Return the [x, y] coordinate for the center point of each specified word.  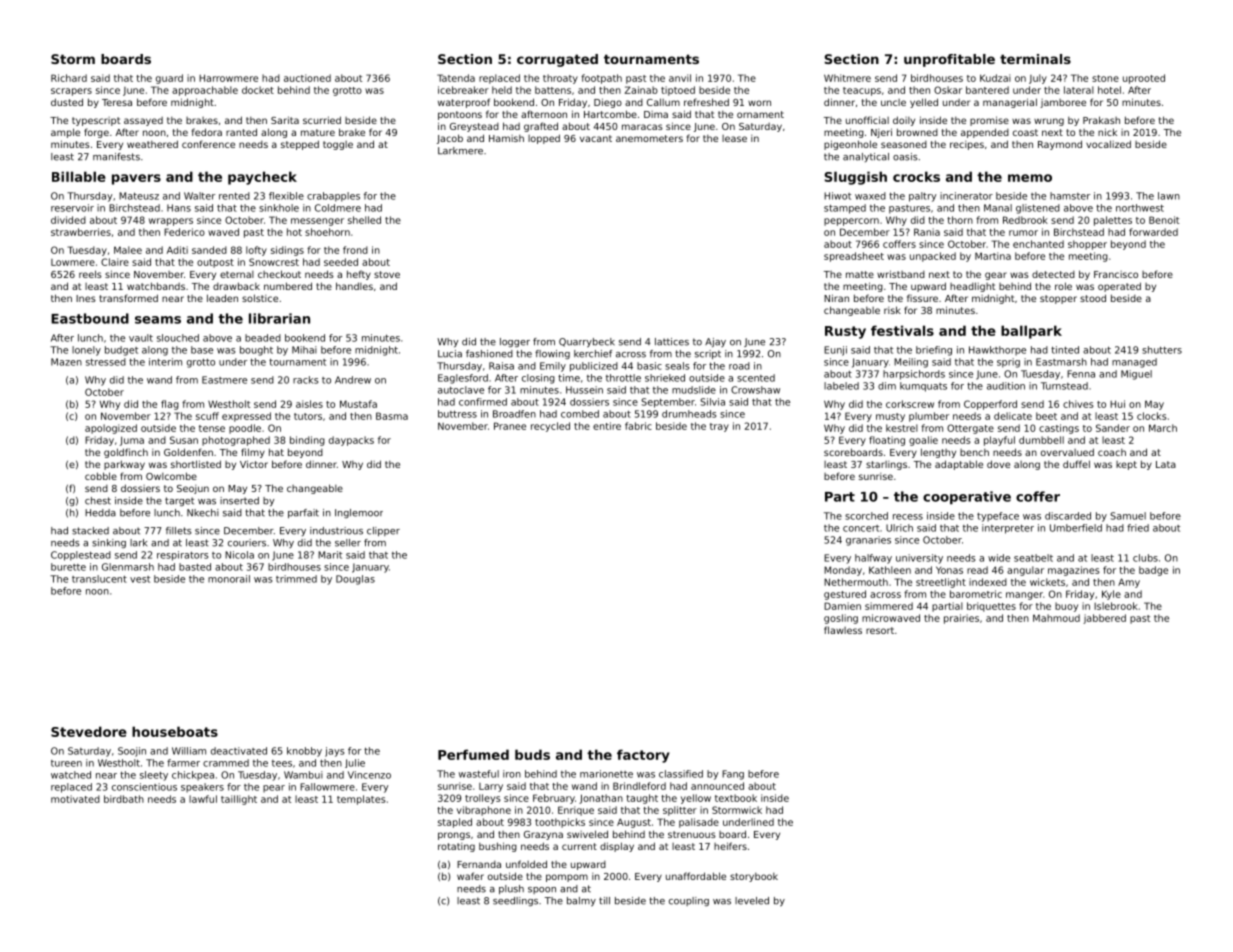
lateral [1079, 90]
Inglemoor [359, 513]
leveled [752, 901]
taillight [239, 800]
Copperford [990, 405]
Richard [69, 78]
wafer [470, 876]
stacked [90, 531]
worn [759, 103]
